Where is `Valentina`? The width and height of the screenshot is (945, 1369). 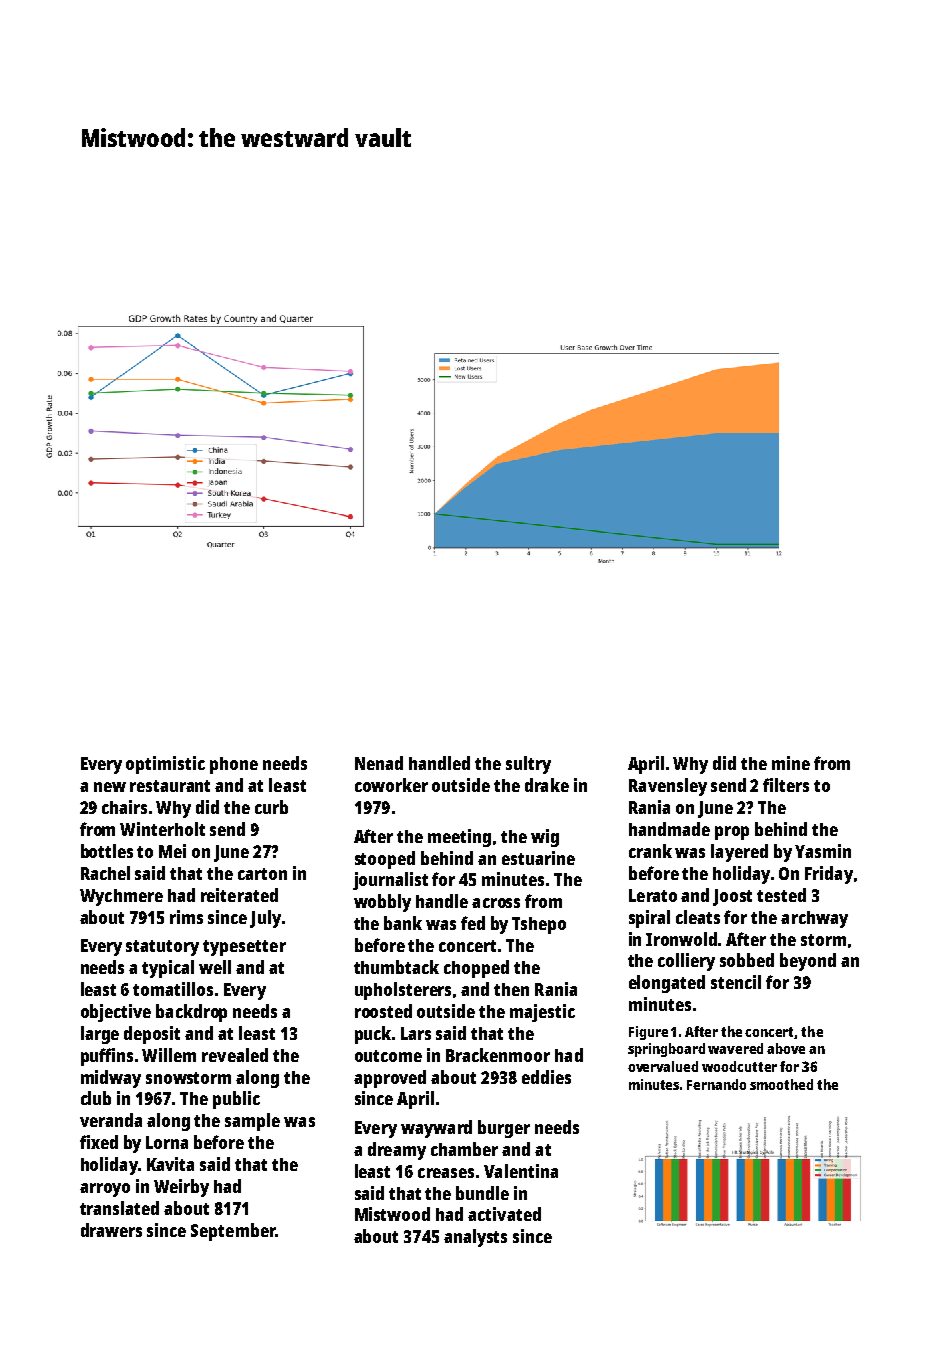
Valentina is located at coordinates (521, 1171).
